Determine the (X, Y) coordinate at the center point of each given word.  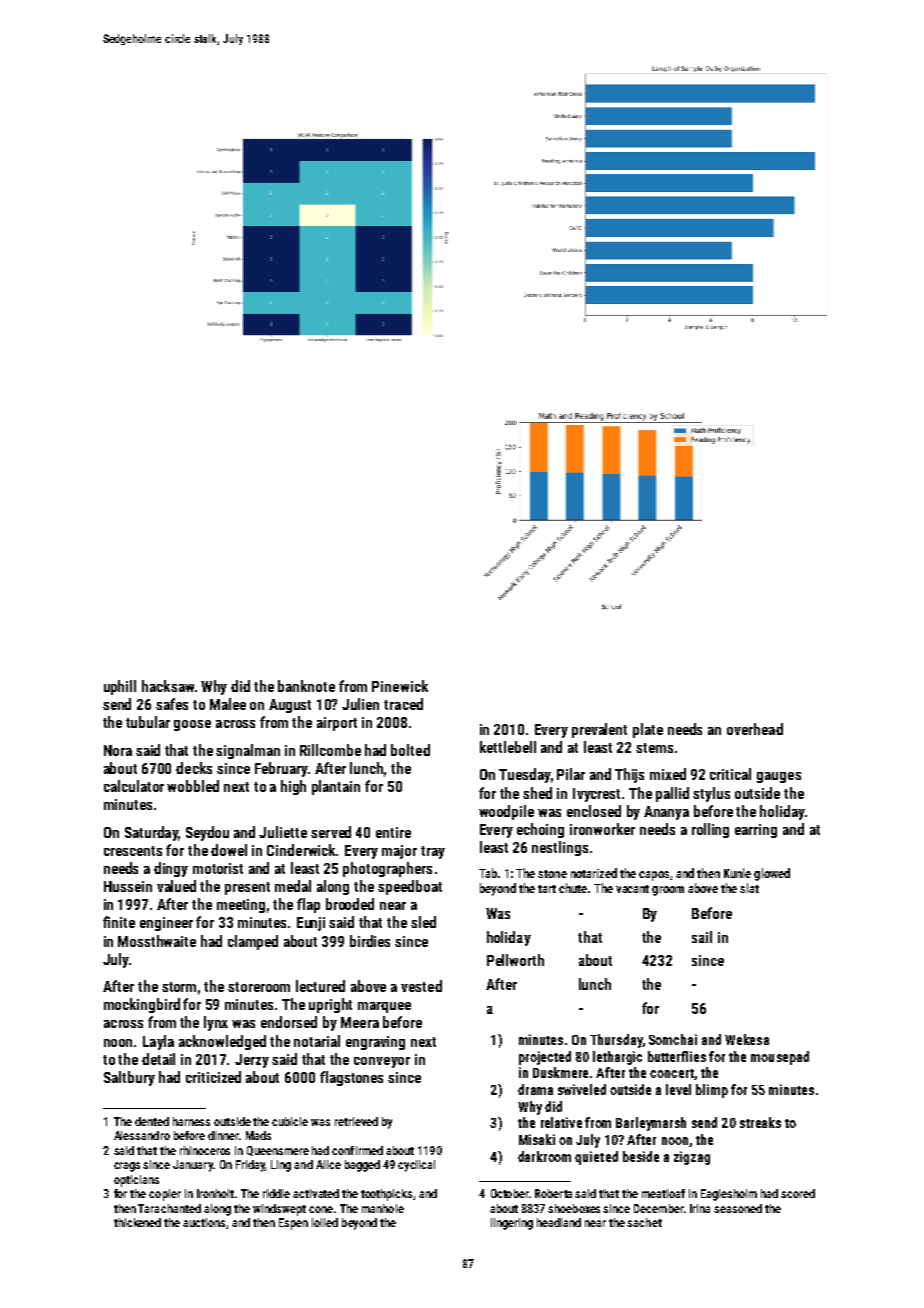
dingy (171, 869)
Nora (118, 750)
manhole (383, 1208)
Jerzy (252, 1061)
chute (573, 888)
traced (403, 704)
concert (672, 1073)
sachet (644, 1222)
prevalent (599, 730)
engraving (375, 1043)
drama (535, 1089)
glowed (772, 874)
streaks (760, 1122)
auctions (204, 1222)
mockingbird (142, 1005)
